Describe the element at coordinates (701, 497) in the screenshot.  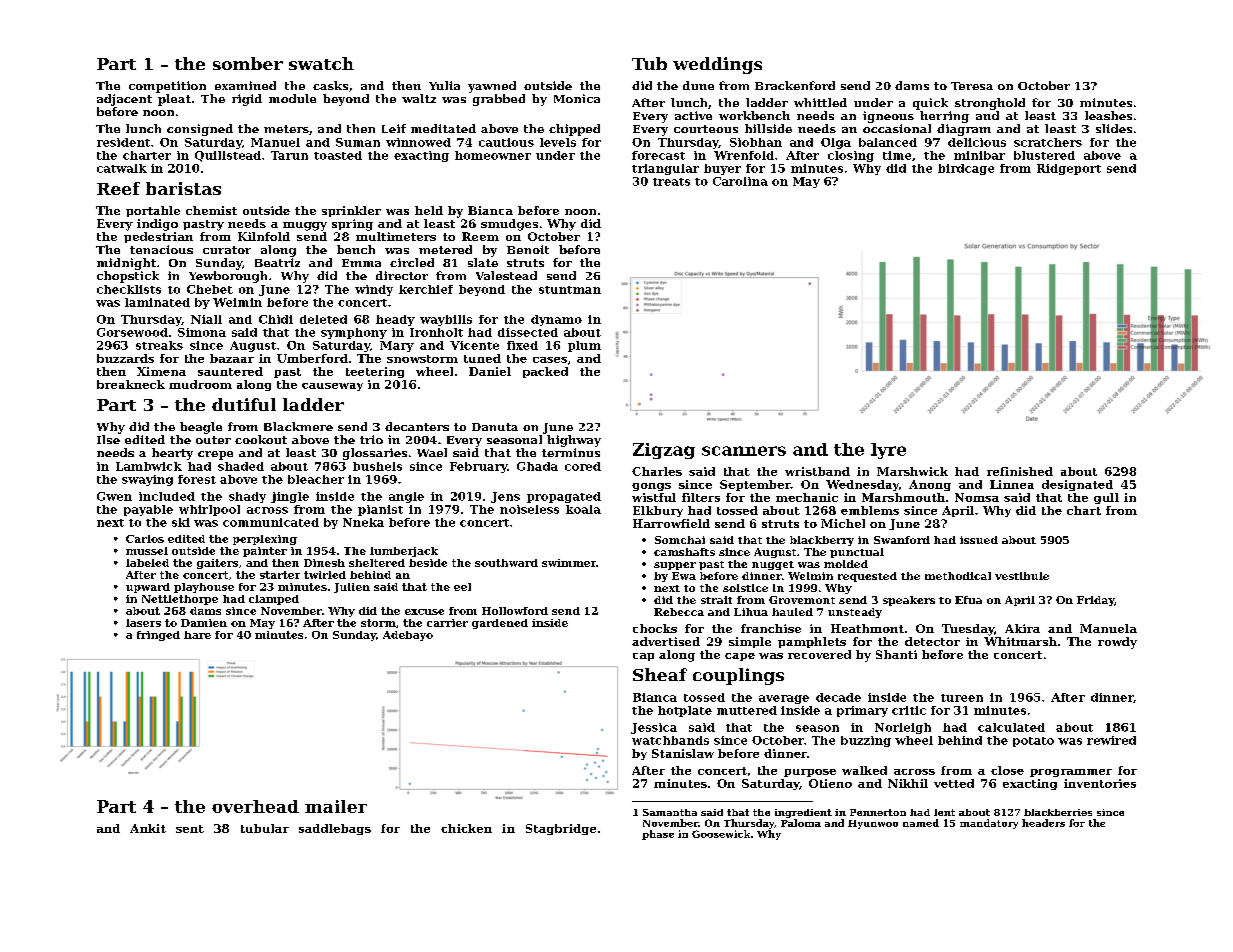
I see `filters` at that location.
